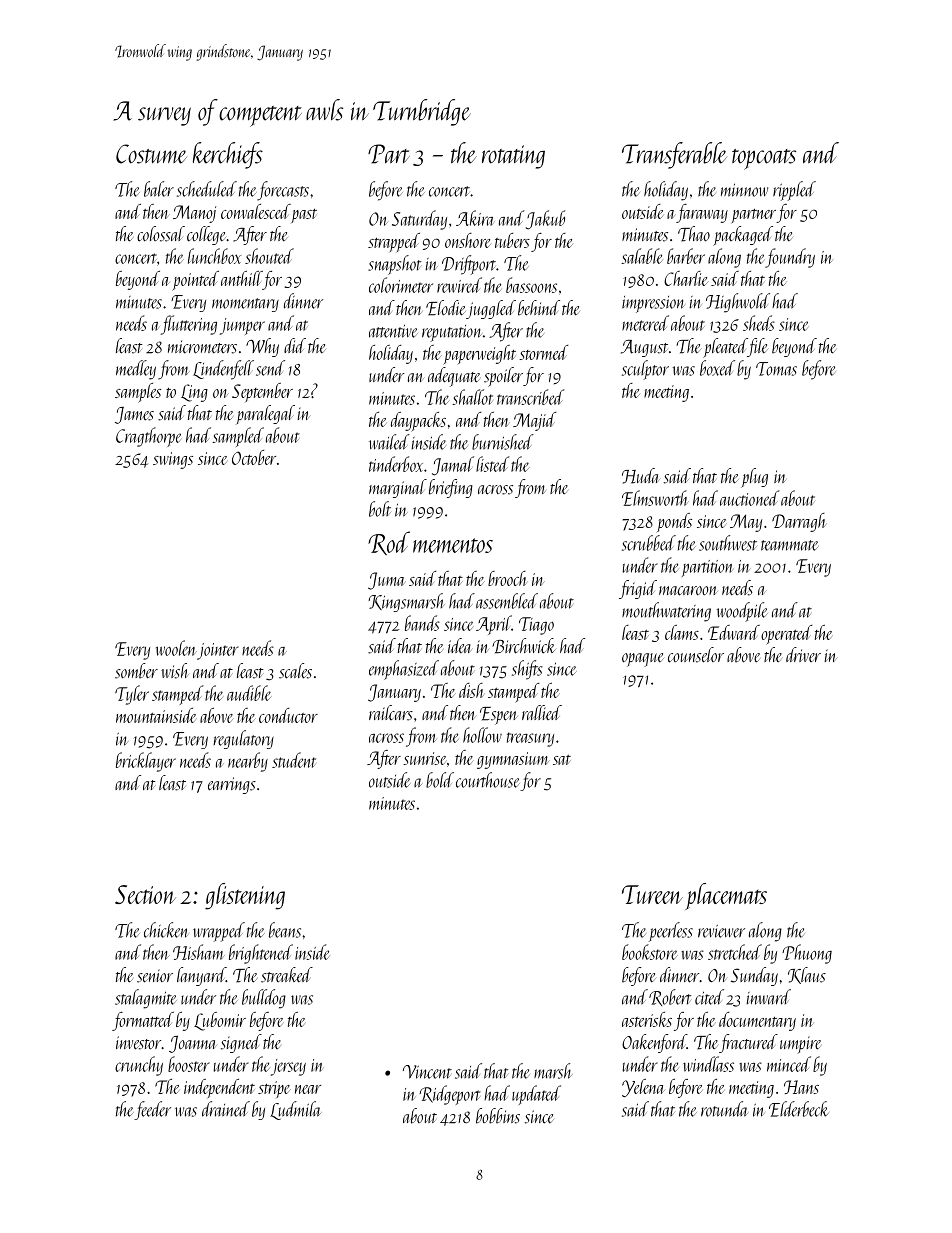 Image resolution: width=952 pixels, height=1233 pixels. I want to click on crunchy, so click(139, 1066).
